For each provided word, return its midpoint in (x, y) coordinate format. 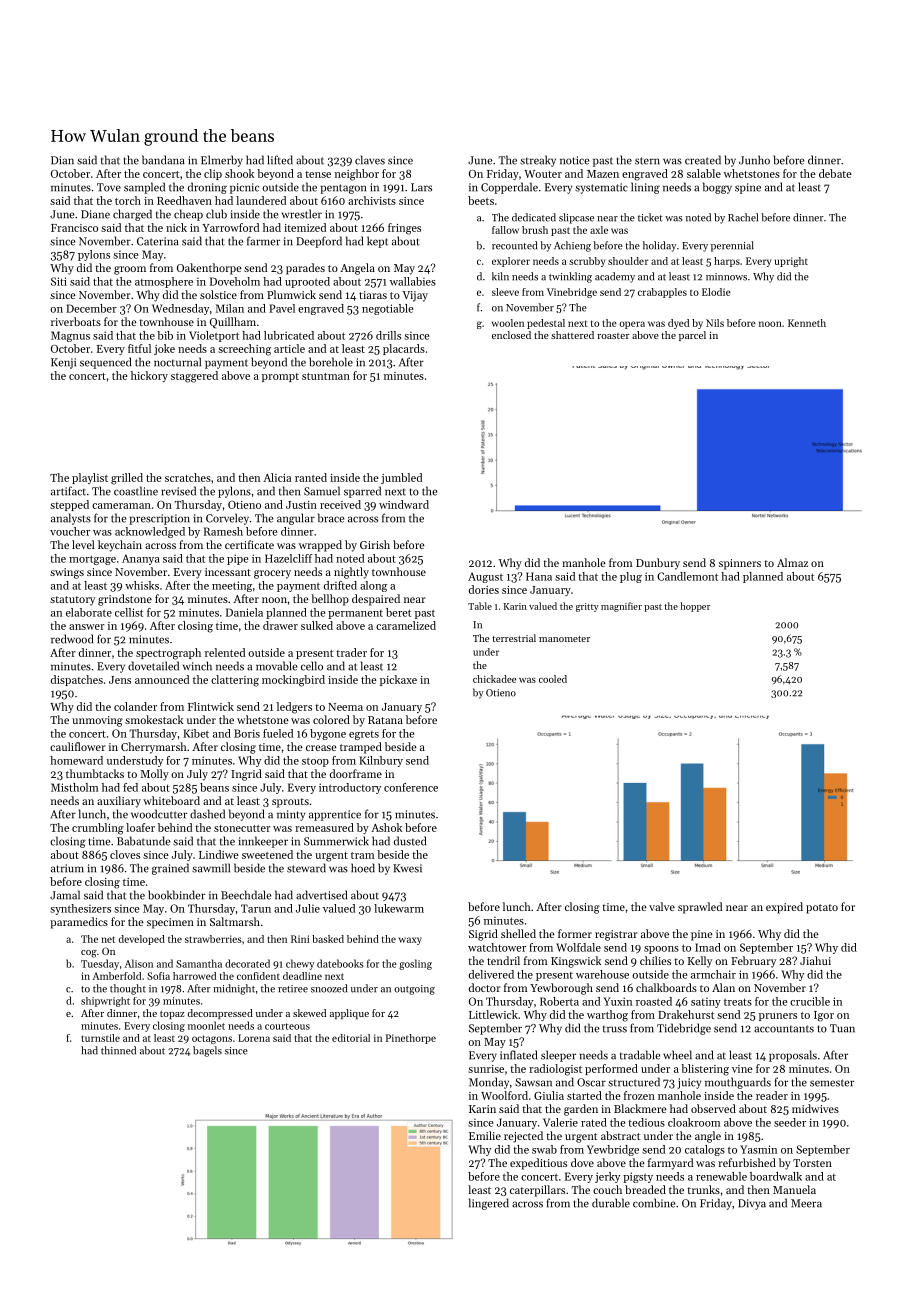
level (83, 544)
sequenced (105, 363)
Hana (539, 576)
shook (239, 173)
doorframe (356, 773)
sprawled (700, 908)
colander (135, 706)
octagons (212, 1039)
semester (832, 1083)
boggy (717, 188)
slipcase (576, 218)
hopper (695, 607)
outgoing (414, 990)
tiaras (373, 295)
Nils (715, 323)
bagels (207, 1051)
